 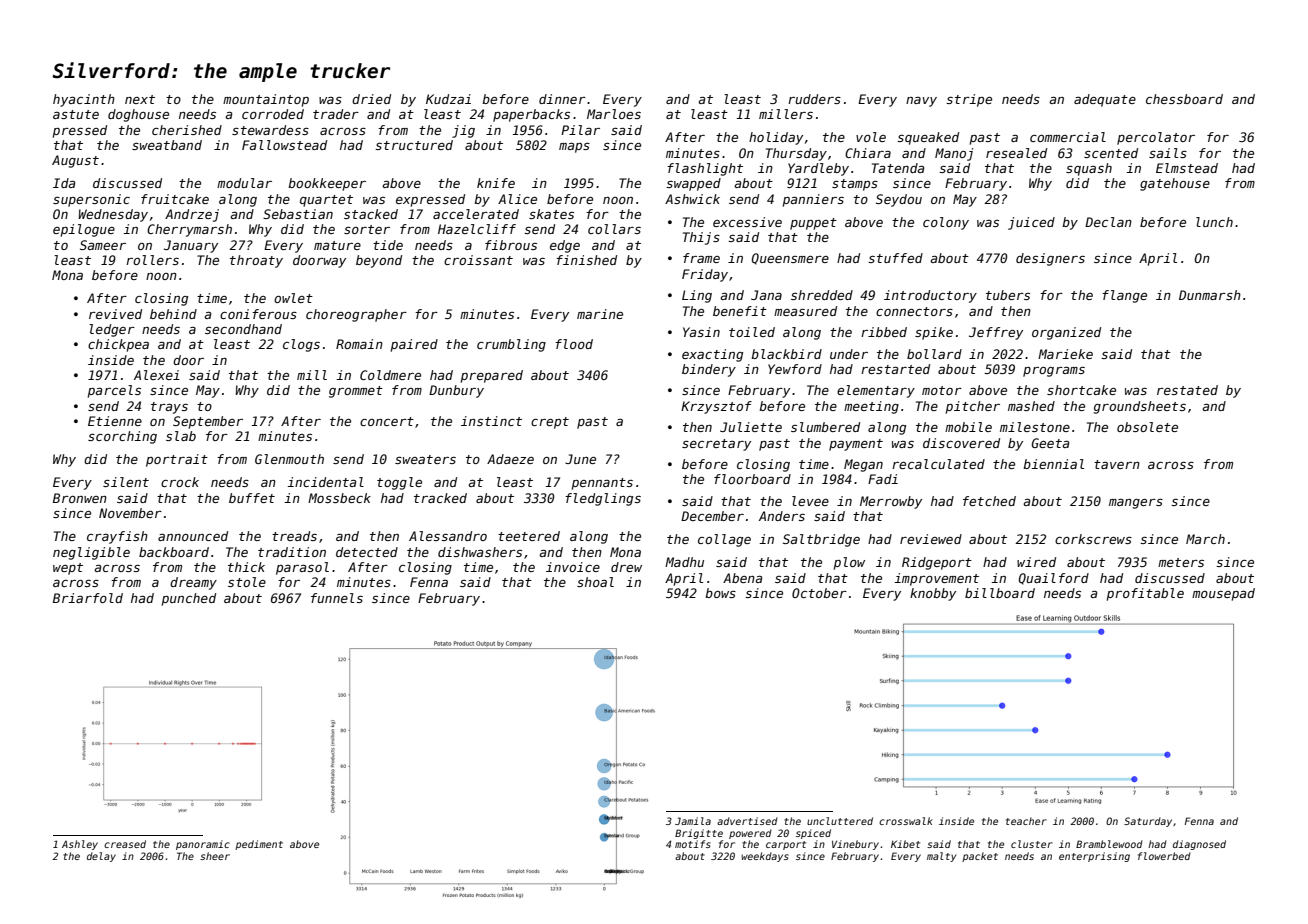 What do you see at coordinates (765, 857) in the image?
I see `weekdays` at bounding box center [765, 857].
